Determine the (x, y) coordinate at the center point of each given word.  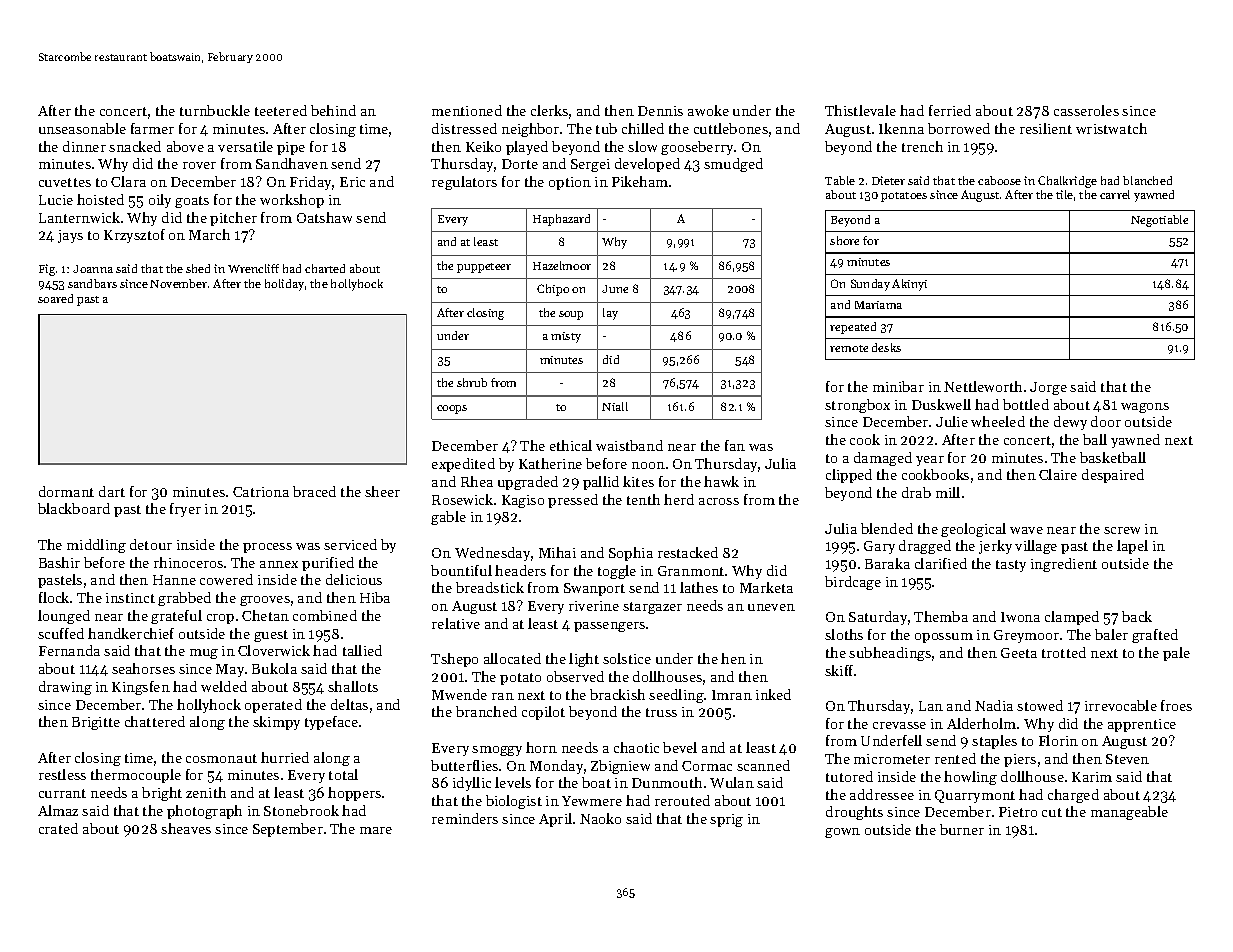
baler (1111, 634)
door (1106, 421)
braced (314, 491)
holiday (284, 285)
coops (452, 409)
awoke (708, 110)
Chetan (265, 615)
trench (922, 146)
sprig (726, 820)
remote (849, 348)
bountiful (461, 570)
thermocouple (136, 776)
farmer (152, 128)
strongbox (857, 406)
